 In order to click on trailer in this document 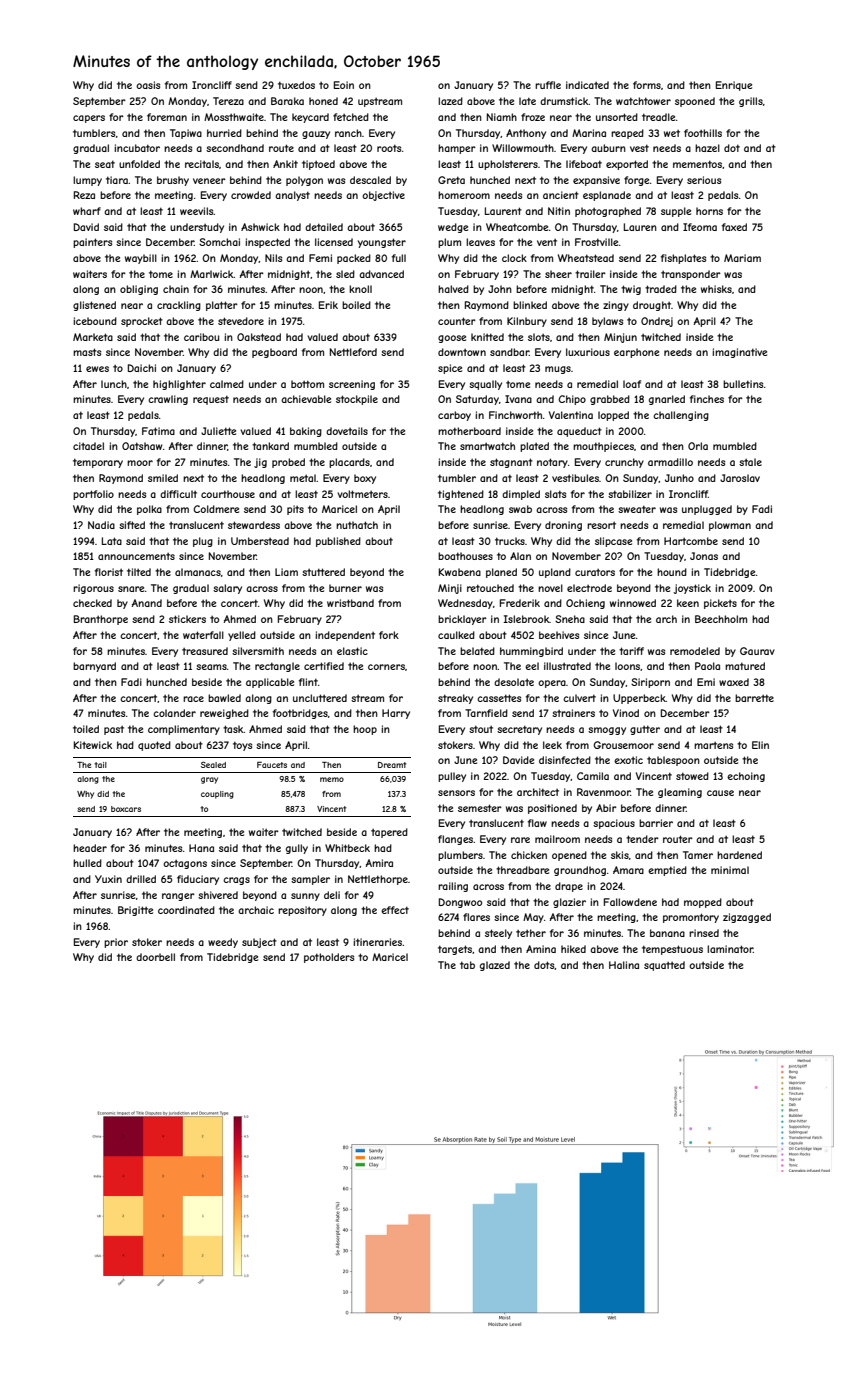, I will do `click(590, 274)`.
